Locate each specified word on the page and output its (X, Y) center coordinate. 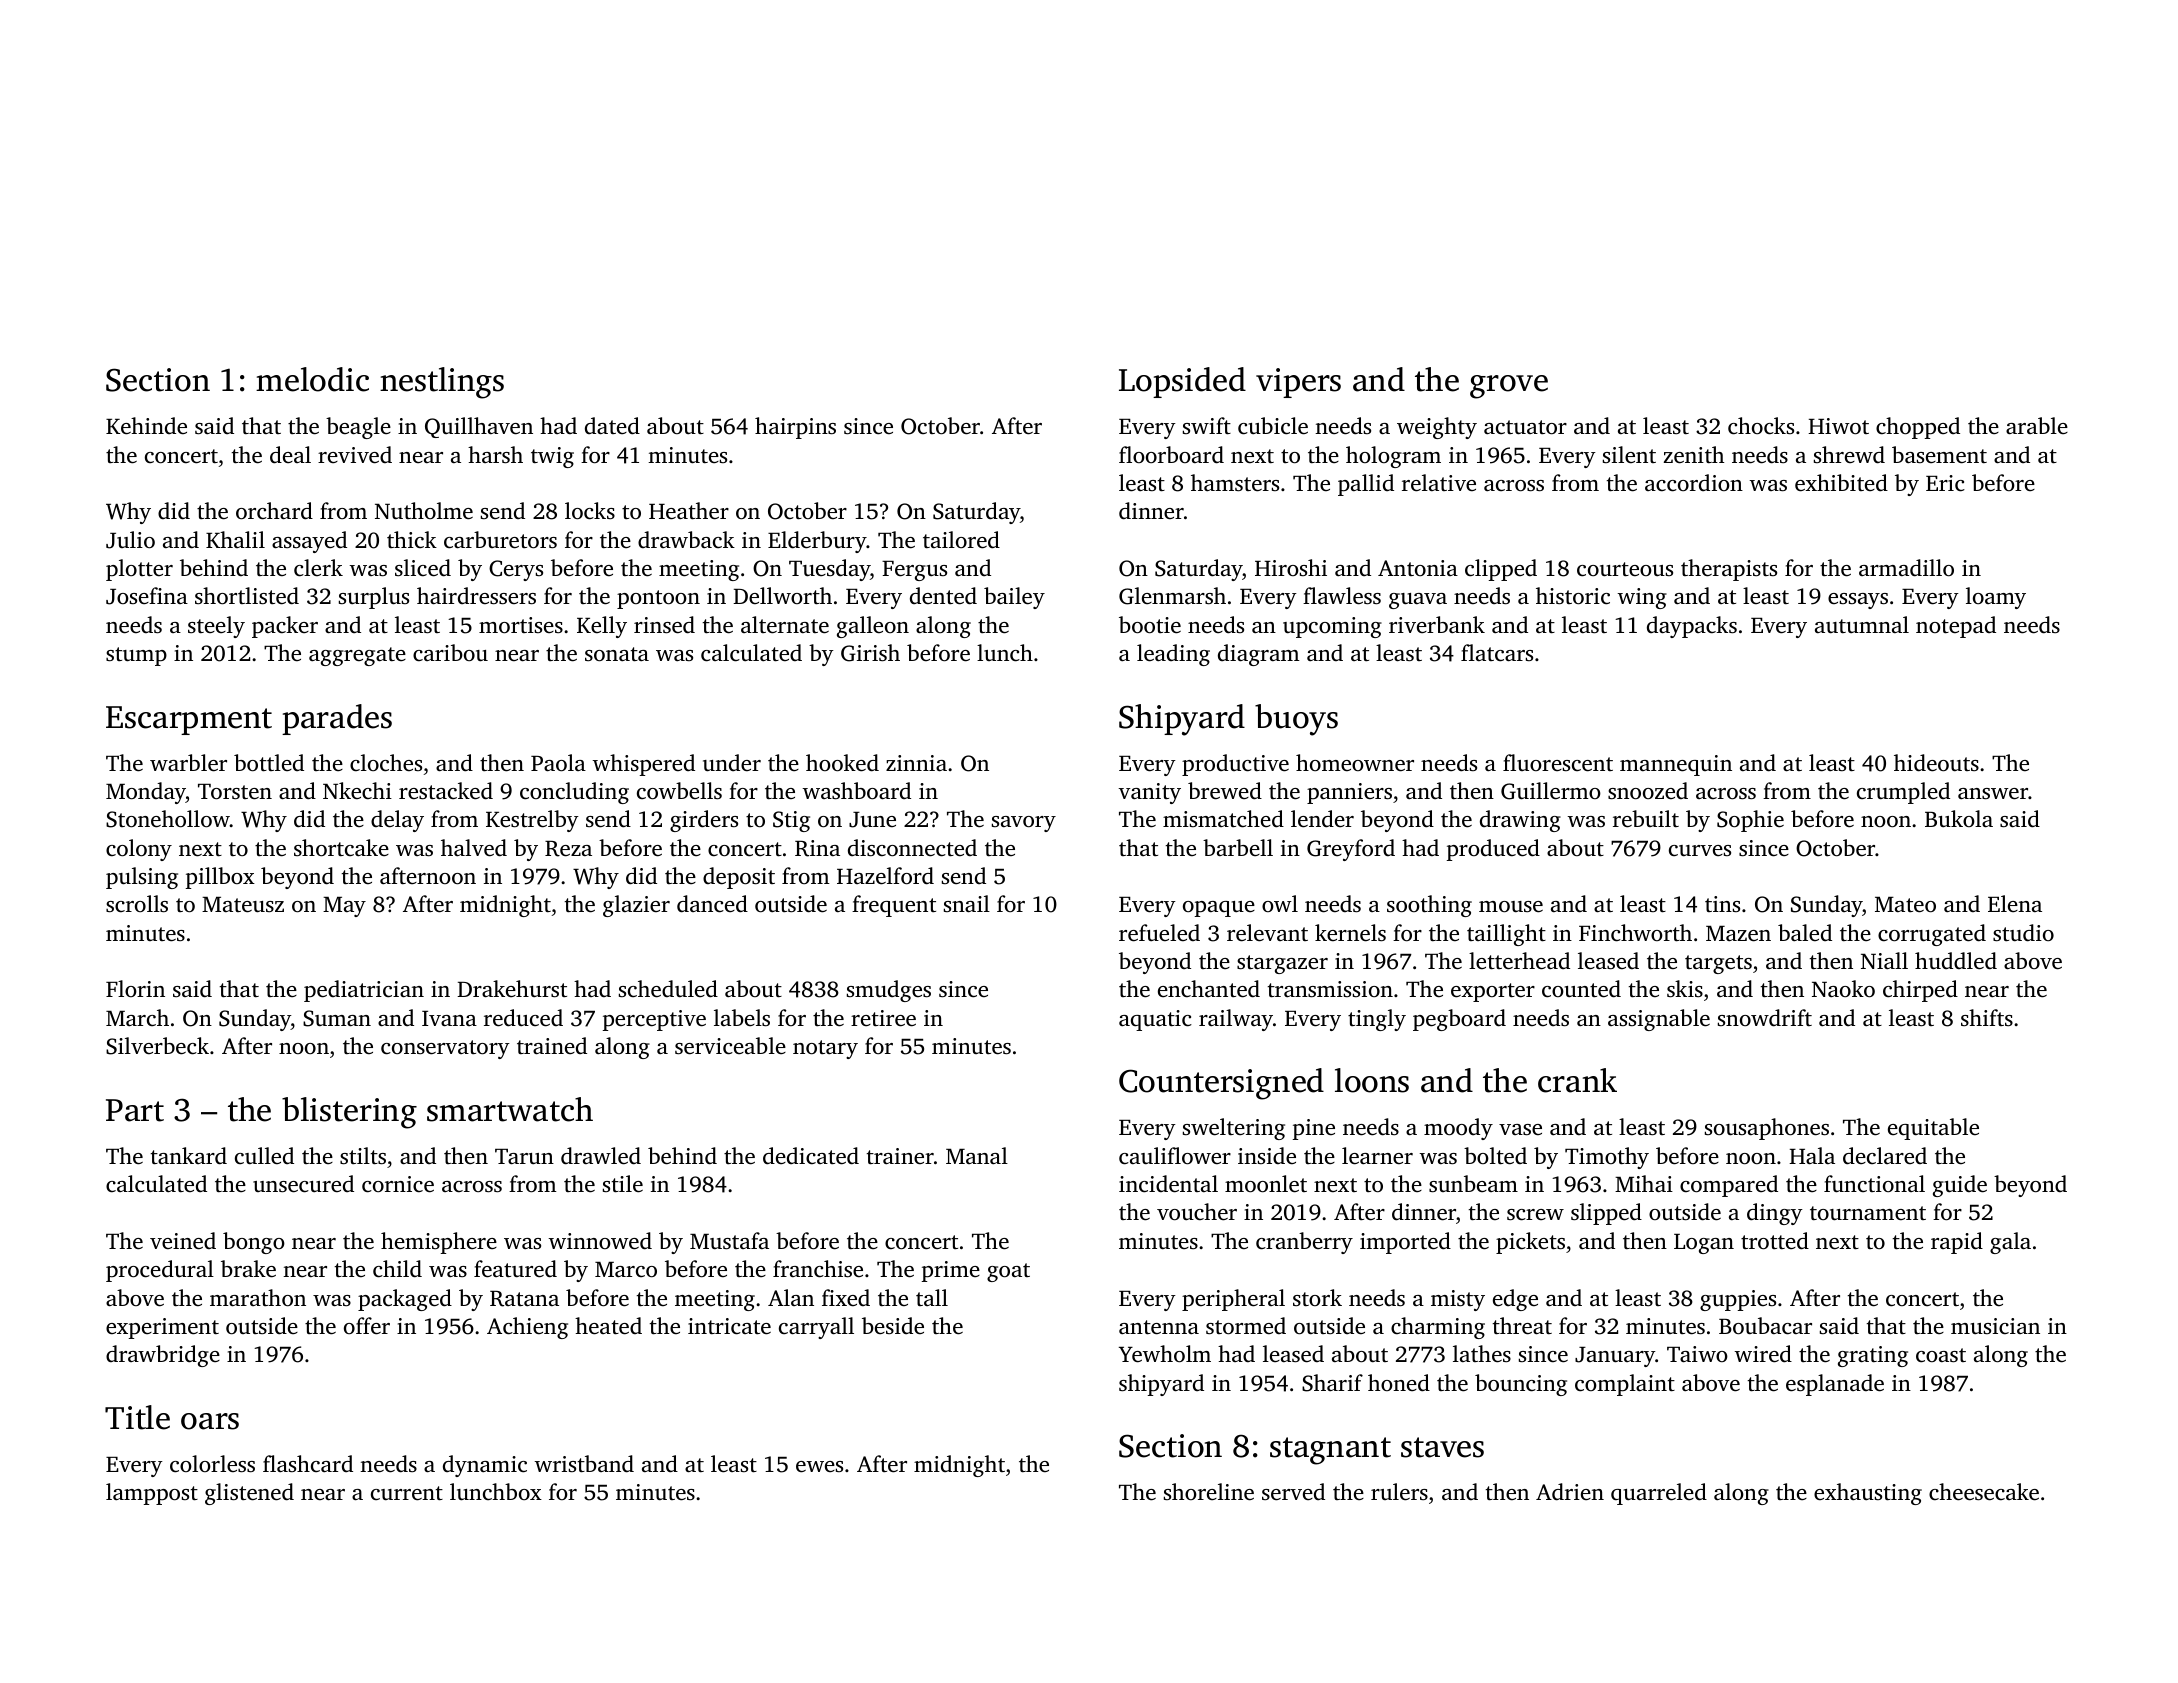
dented (943, 596)
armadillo (1906, 568)
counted (1581, 989)
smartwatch (510, 1109)
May (344, 907)
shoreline (1209, 1492)
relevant (1267, 933)
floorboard (1171, 455)
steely (216, 627)
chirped (1920, 991)
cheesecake (1984, 1492)
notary (825, 1049)
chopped (1918, 428)
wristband (584, 1464)
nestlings (442, 383)
